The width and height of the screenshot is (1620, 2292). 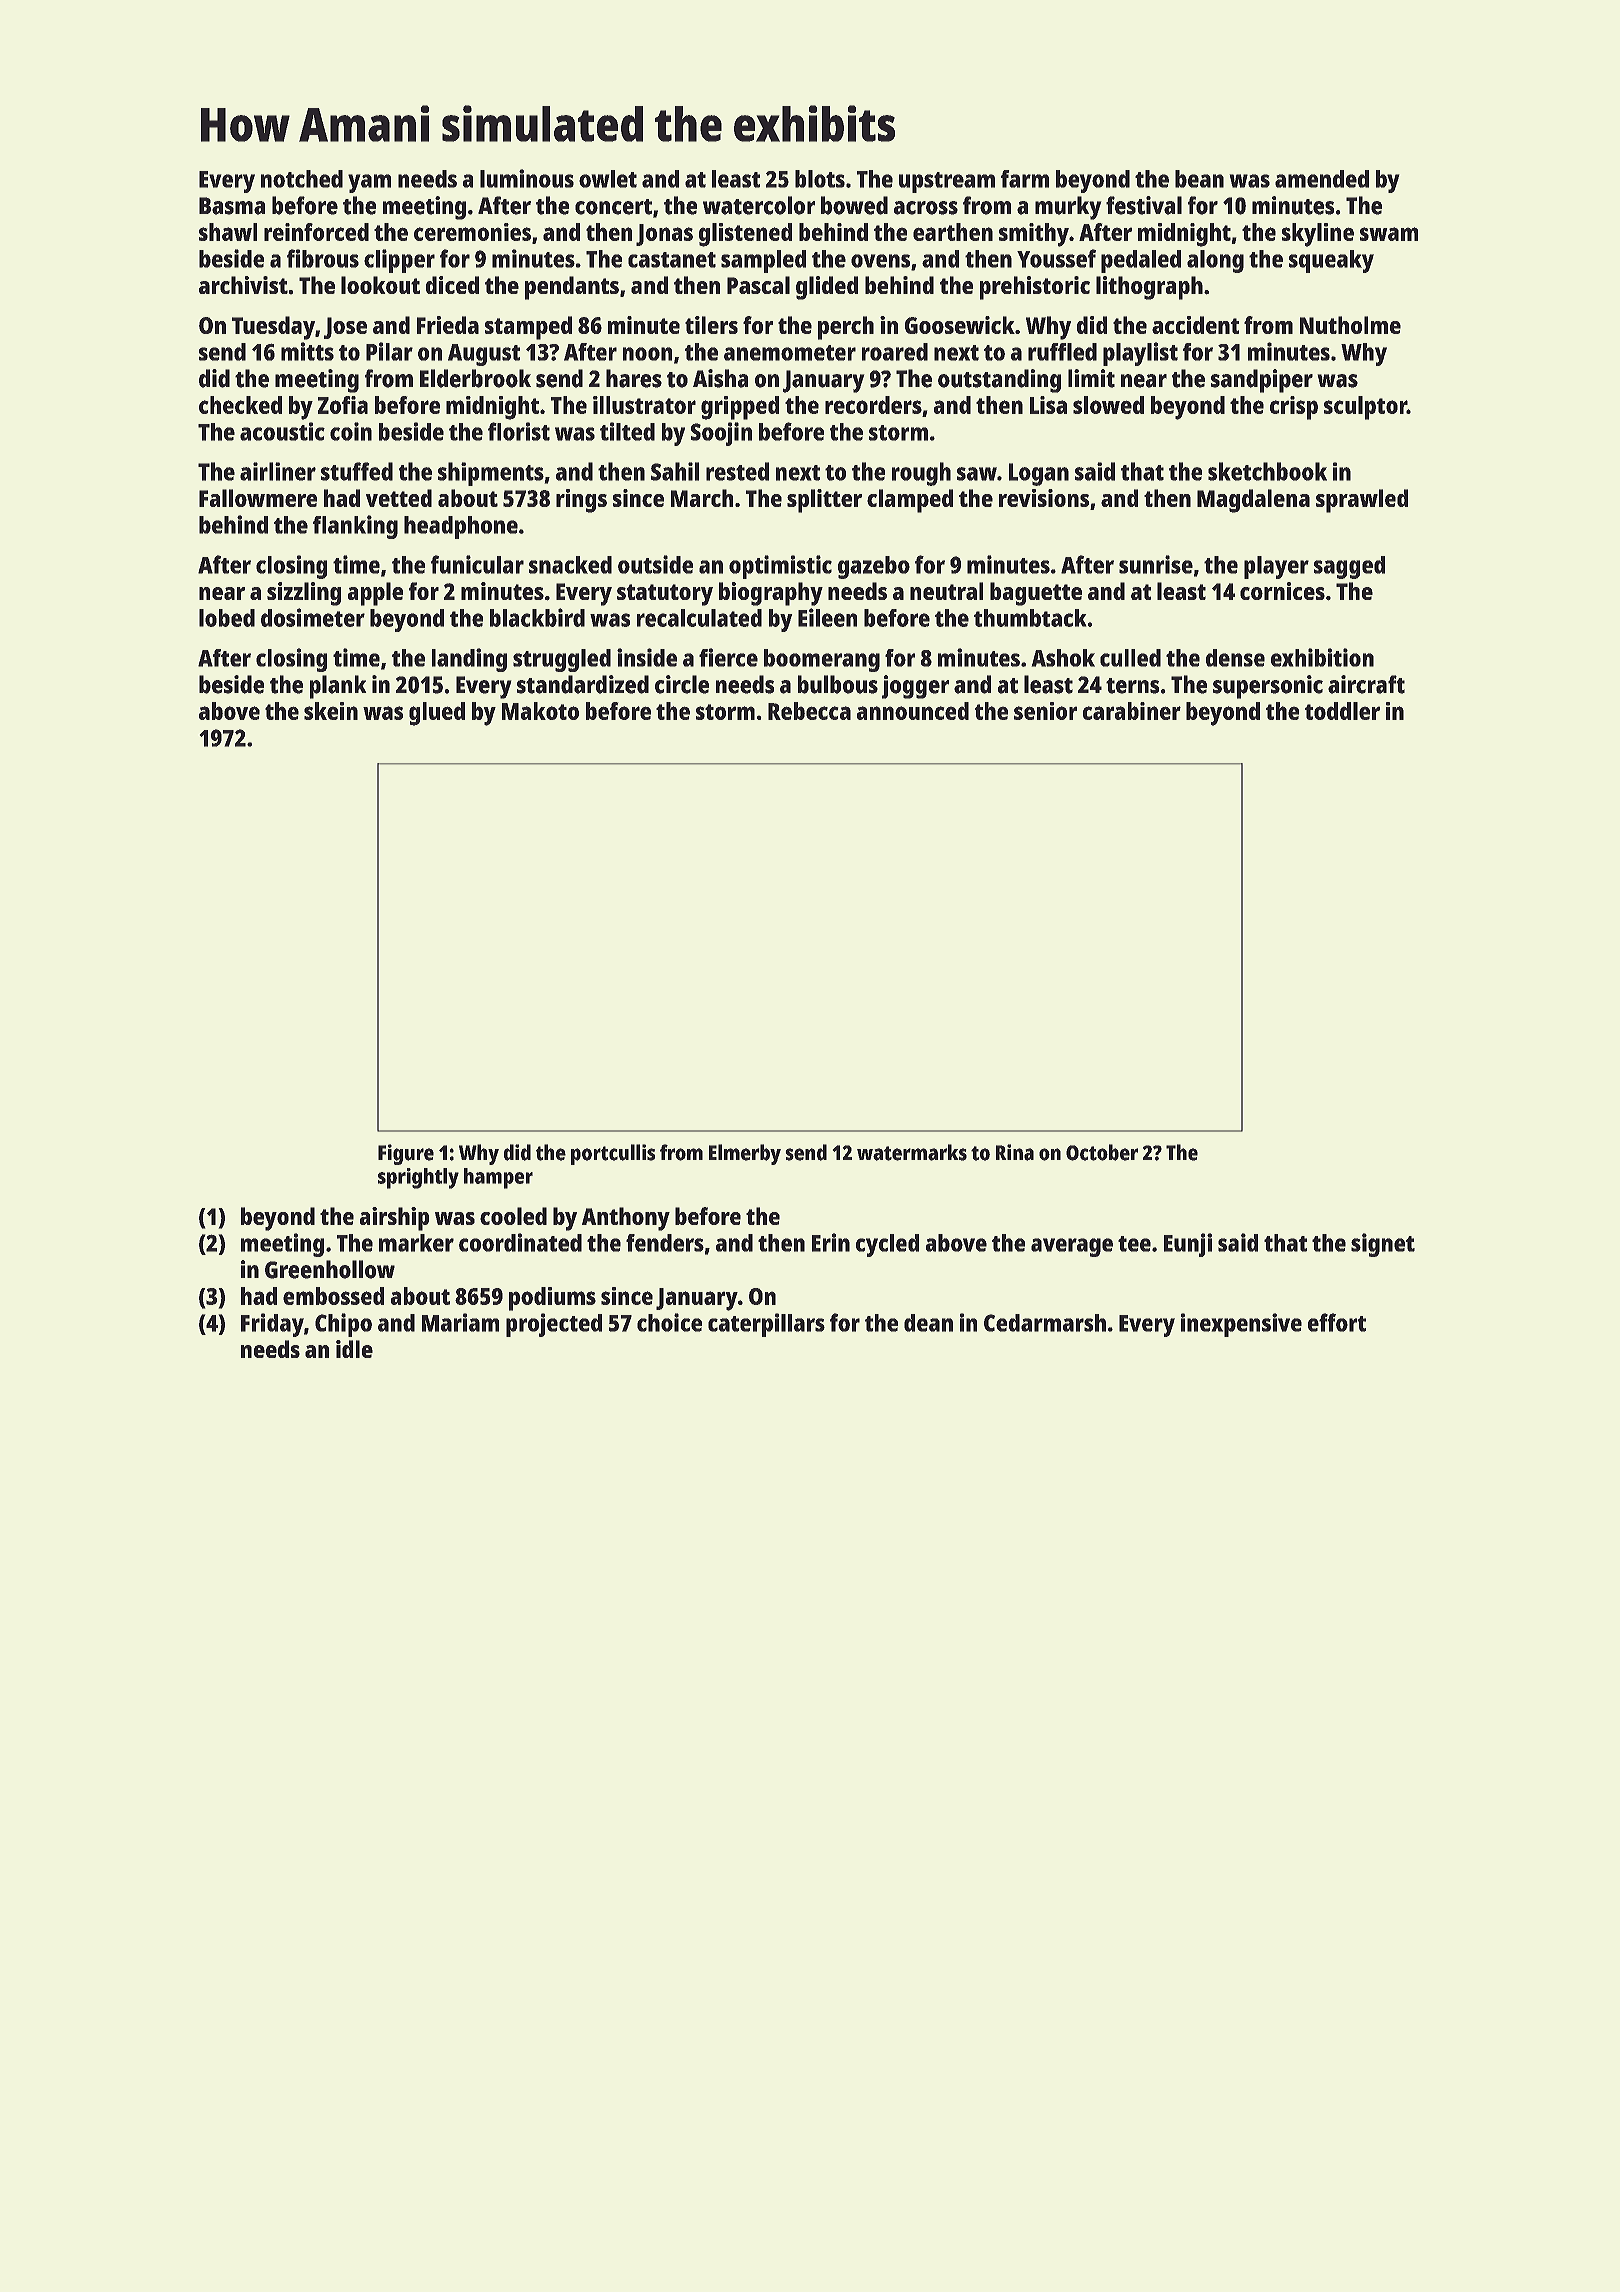 I want to click on slowed, so click(x=1108, y=405).
